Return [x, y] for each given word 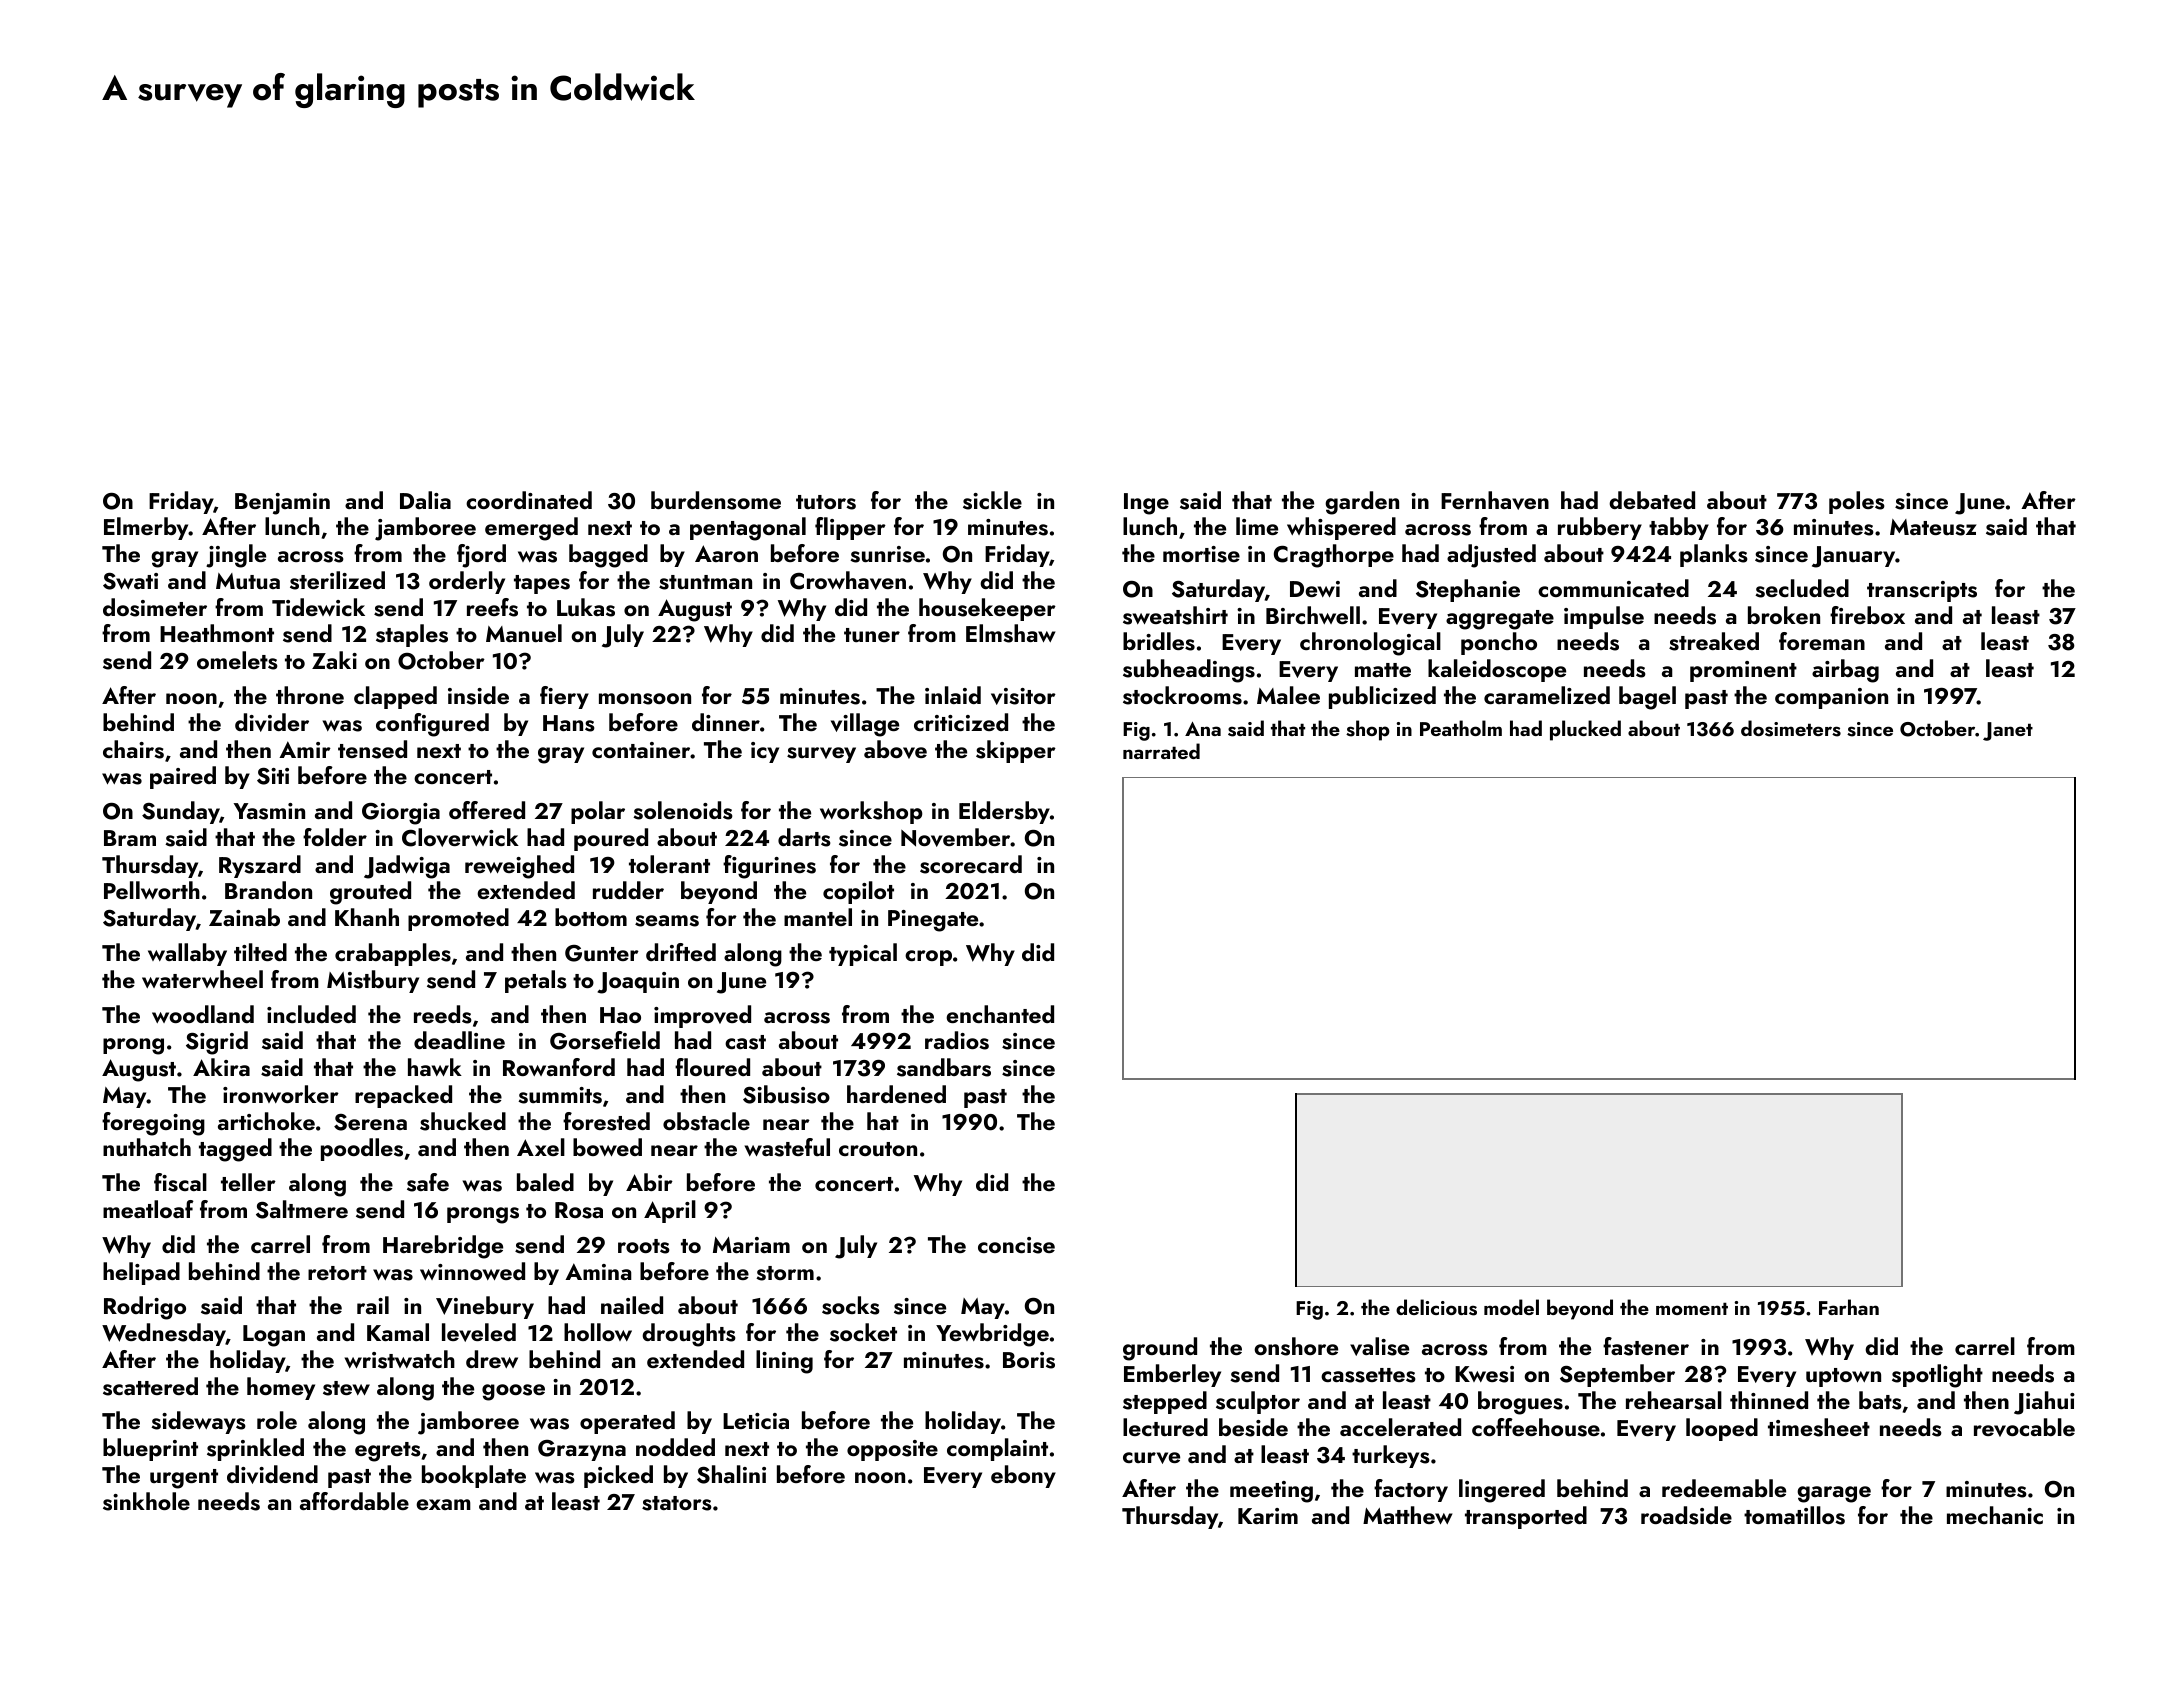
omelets [237, 660]
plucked [1585, 730]
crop [928, 958]
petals [536, 981]
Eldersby [1004, 812]
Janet [2008, 731]
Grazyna [582, 1450]
